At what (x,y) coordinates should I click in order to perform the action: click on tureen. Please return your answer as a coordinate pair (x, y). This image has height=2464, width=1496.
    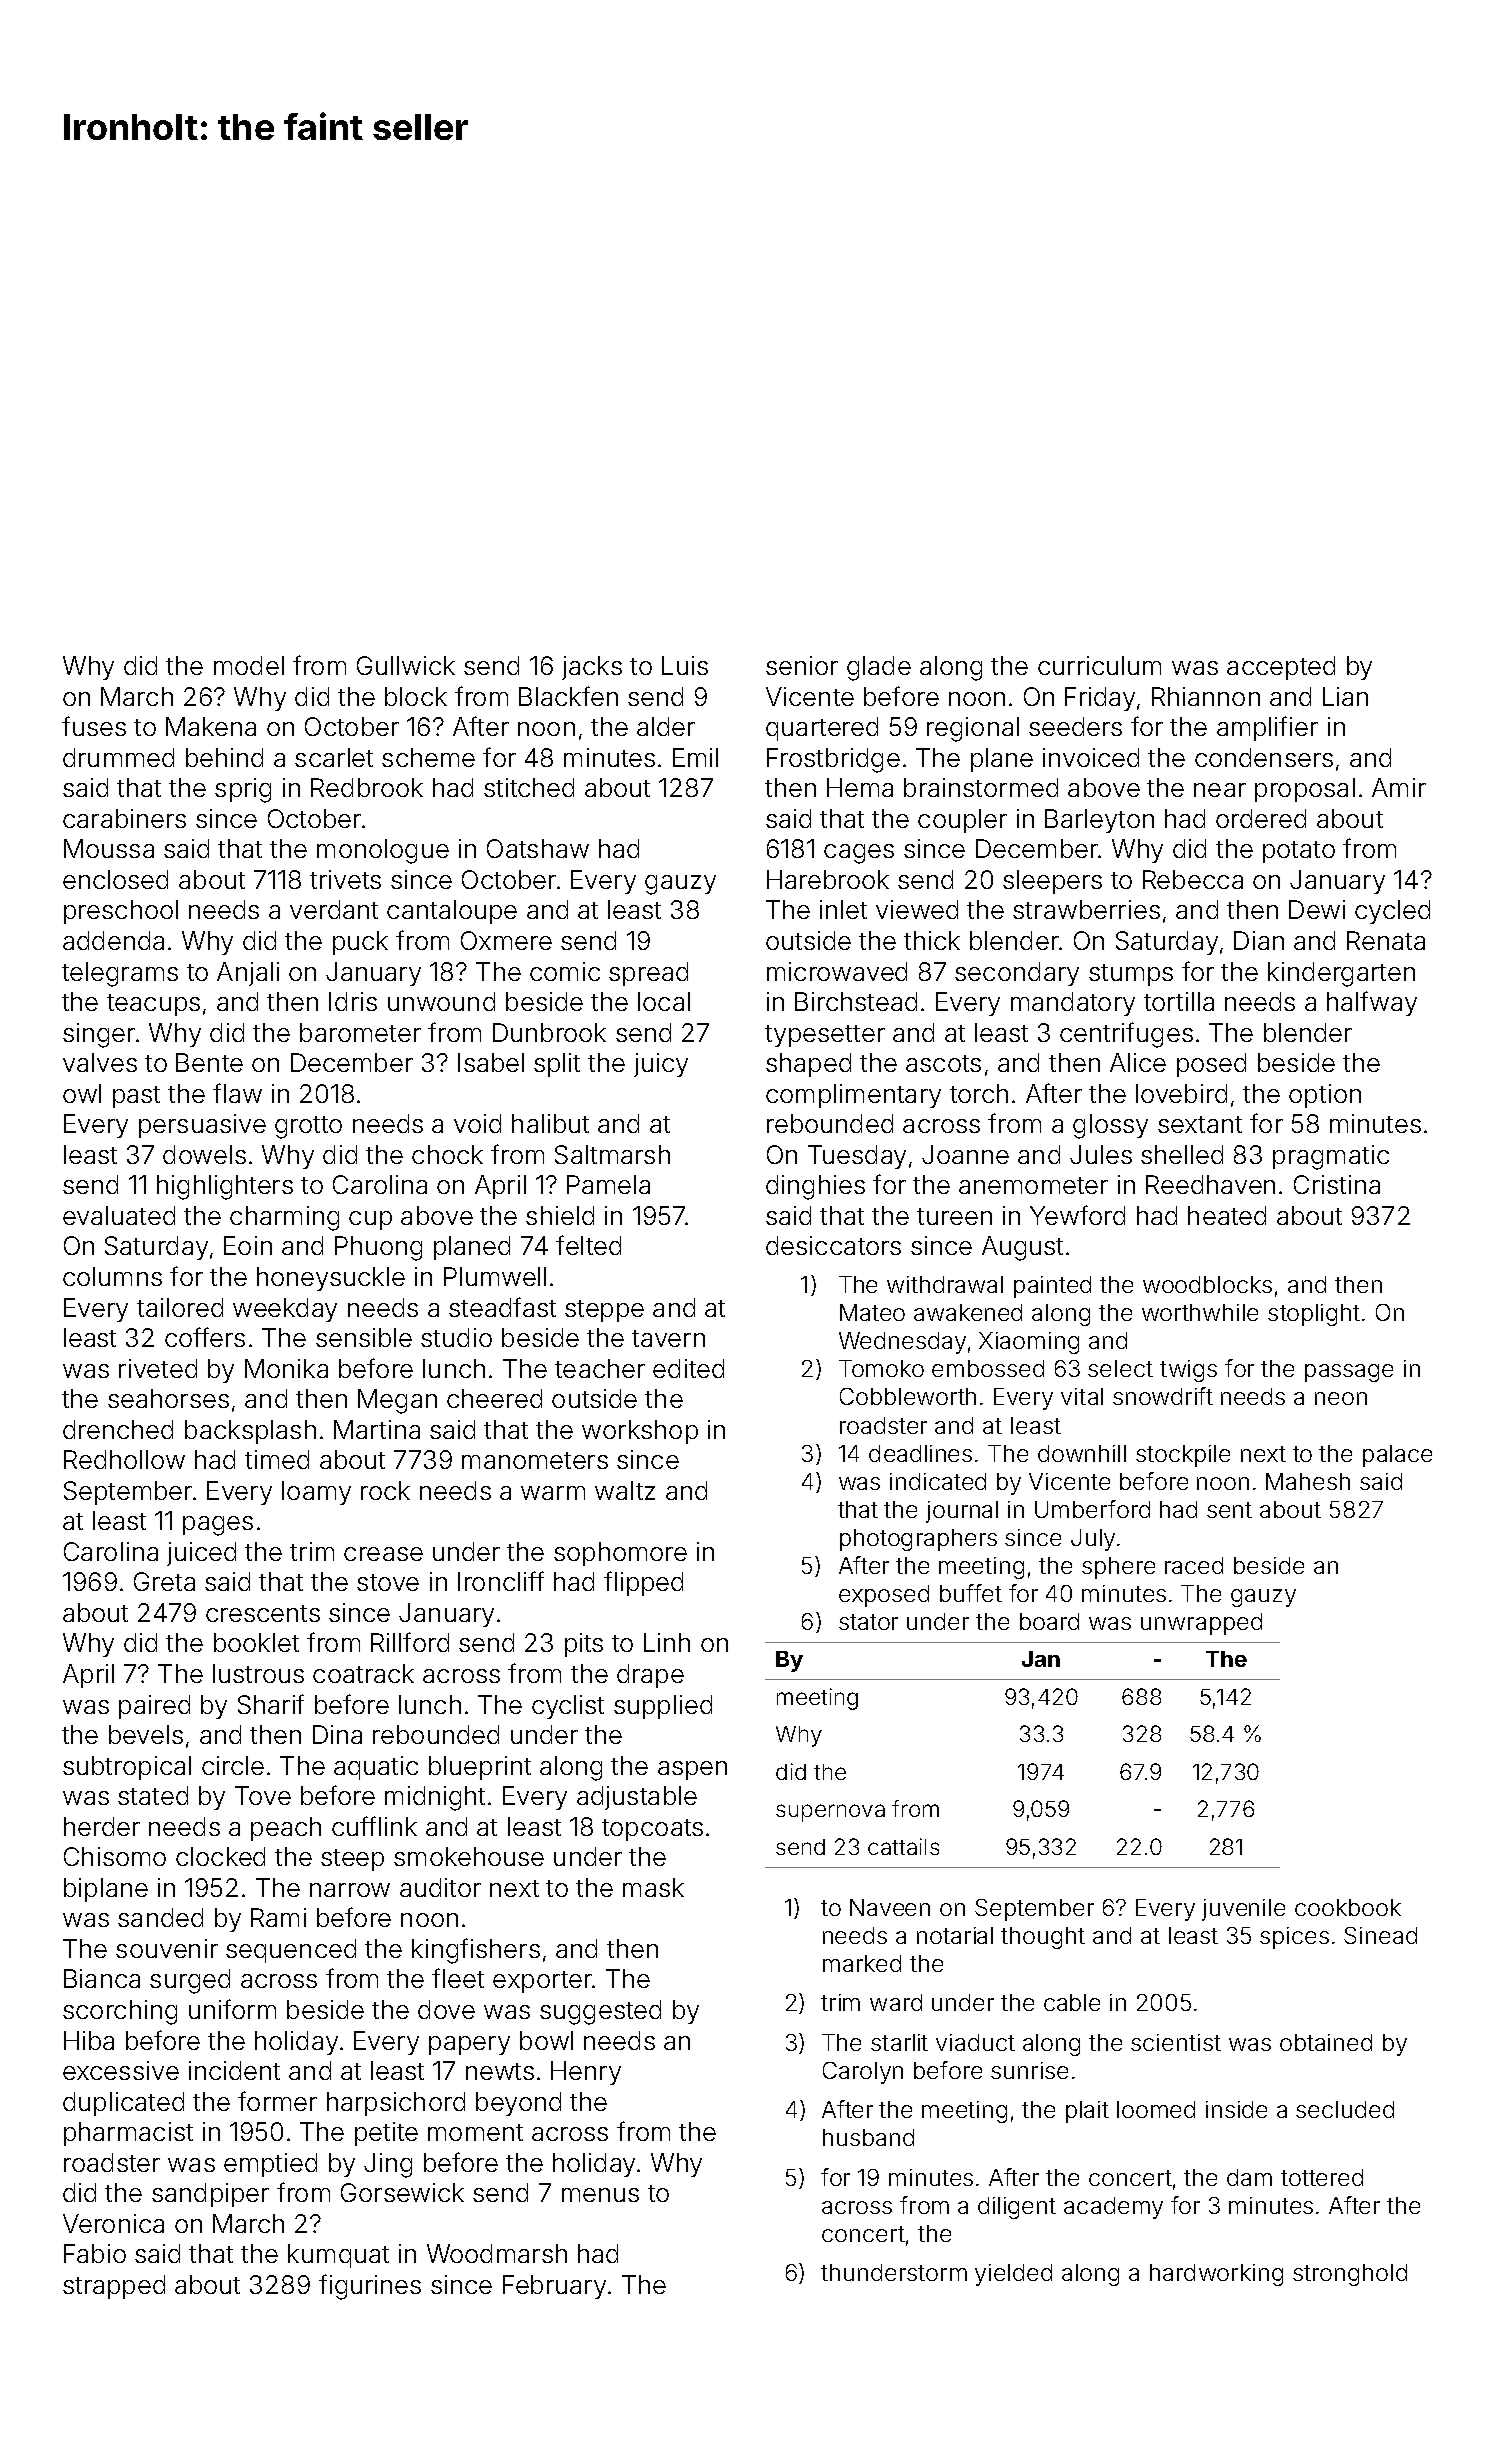
    Looking at the image, I should click on (954, 1216).
